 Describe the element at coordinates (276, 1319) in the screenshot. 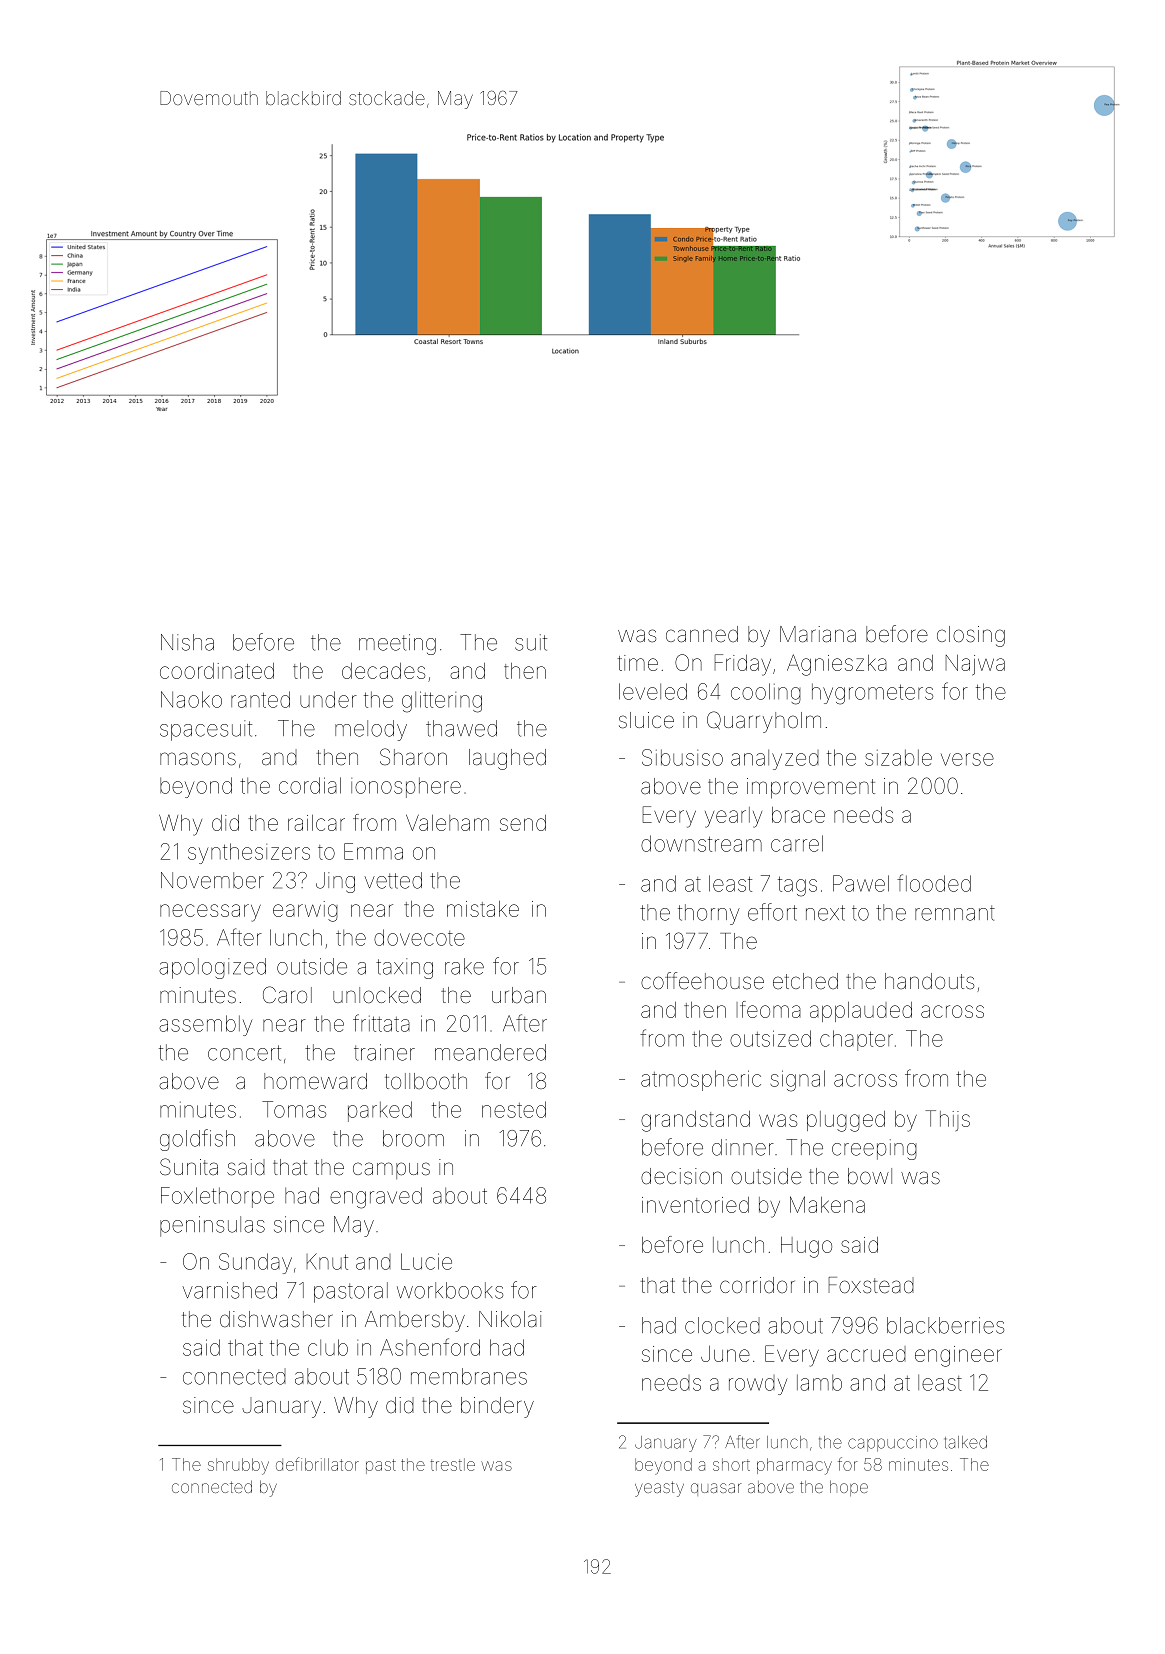

I see `dishwasher` at that location.
